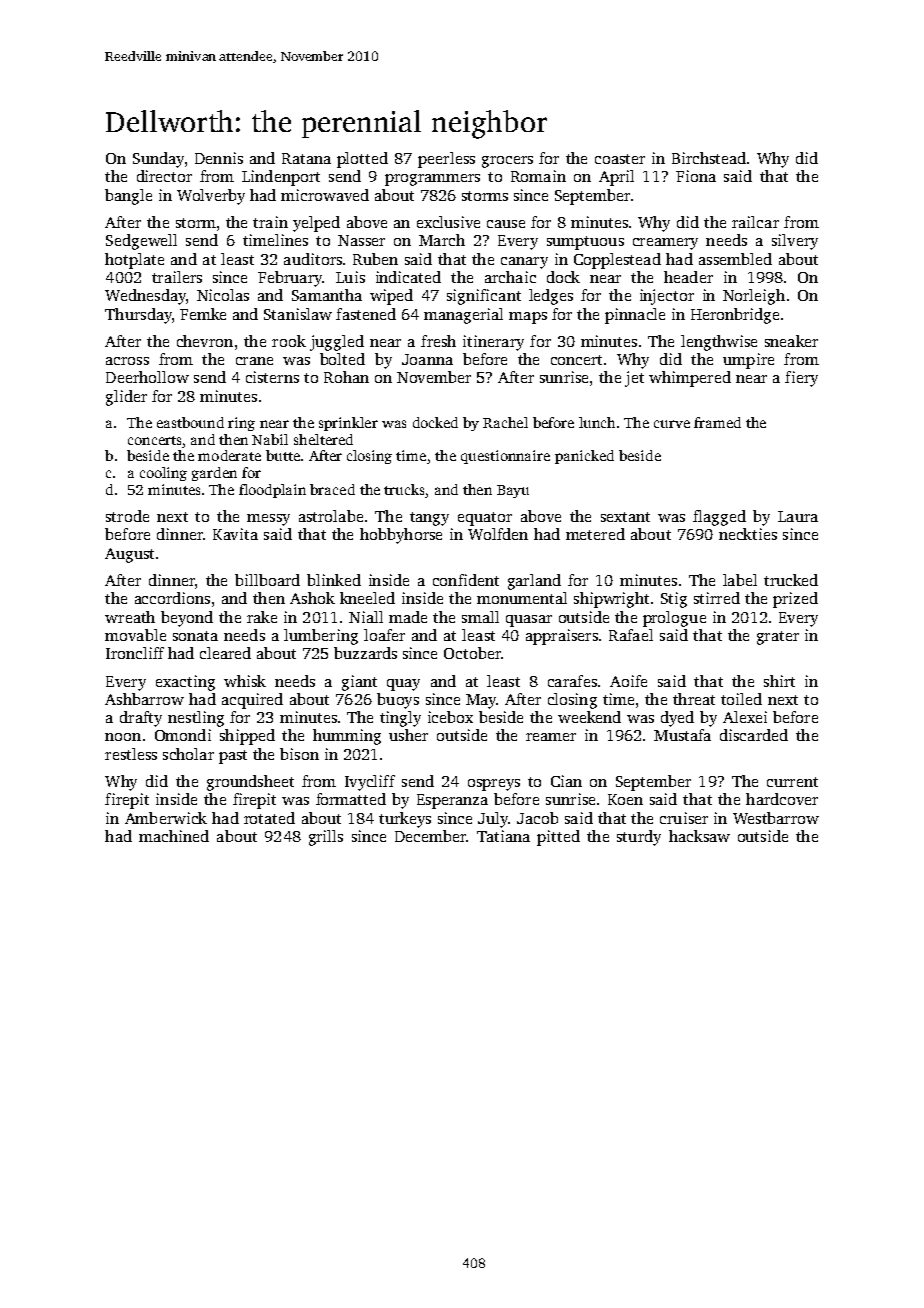 This screenshot has width=924, height=1308. I want to click on Joanna, so click(427, 359).
